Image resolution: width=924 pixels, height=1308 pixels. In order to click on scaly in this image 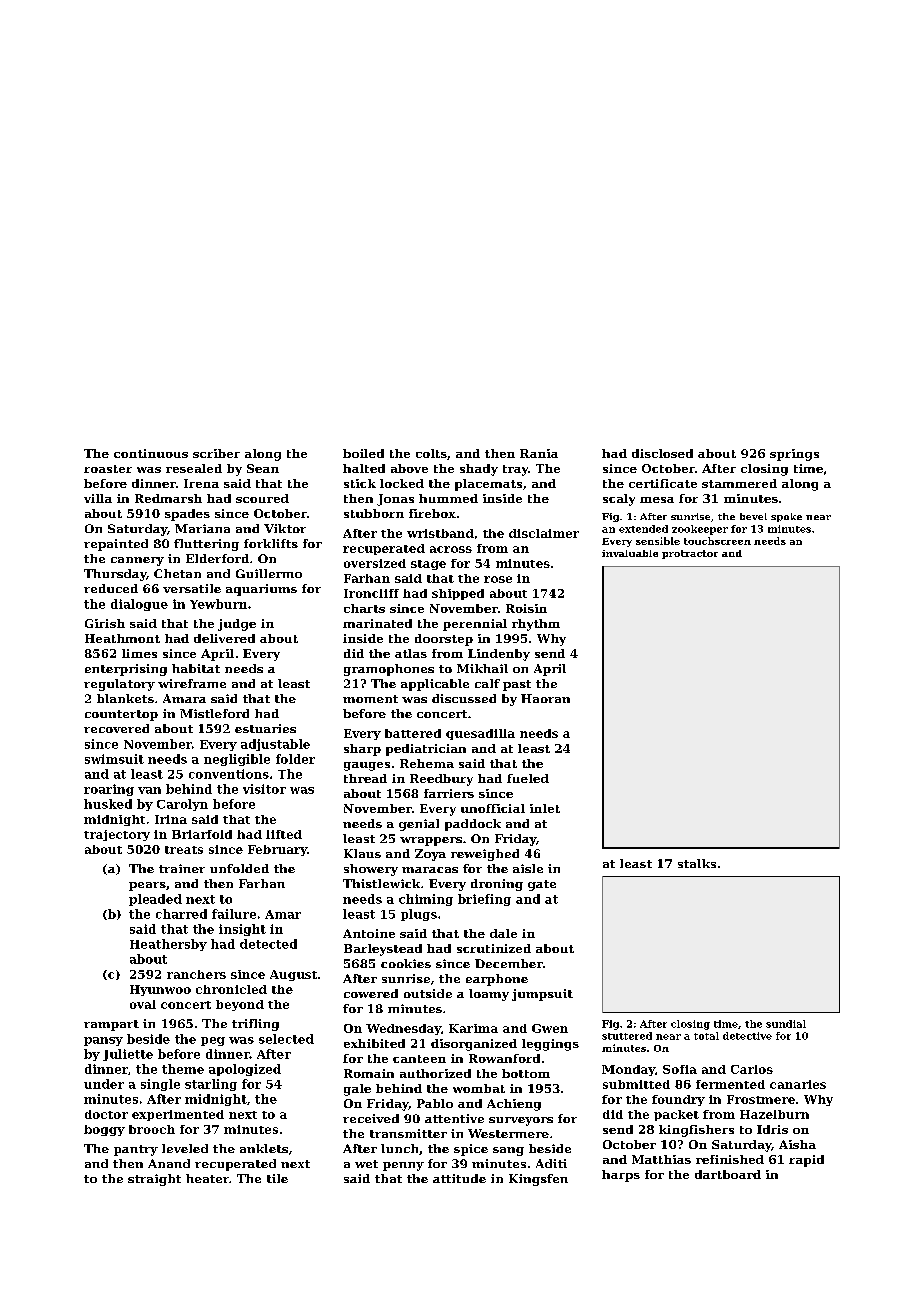, I will do `click(619, 500)`.
